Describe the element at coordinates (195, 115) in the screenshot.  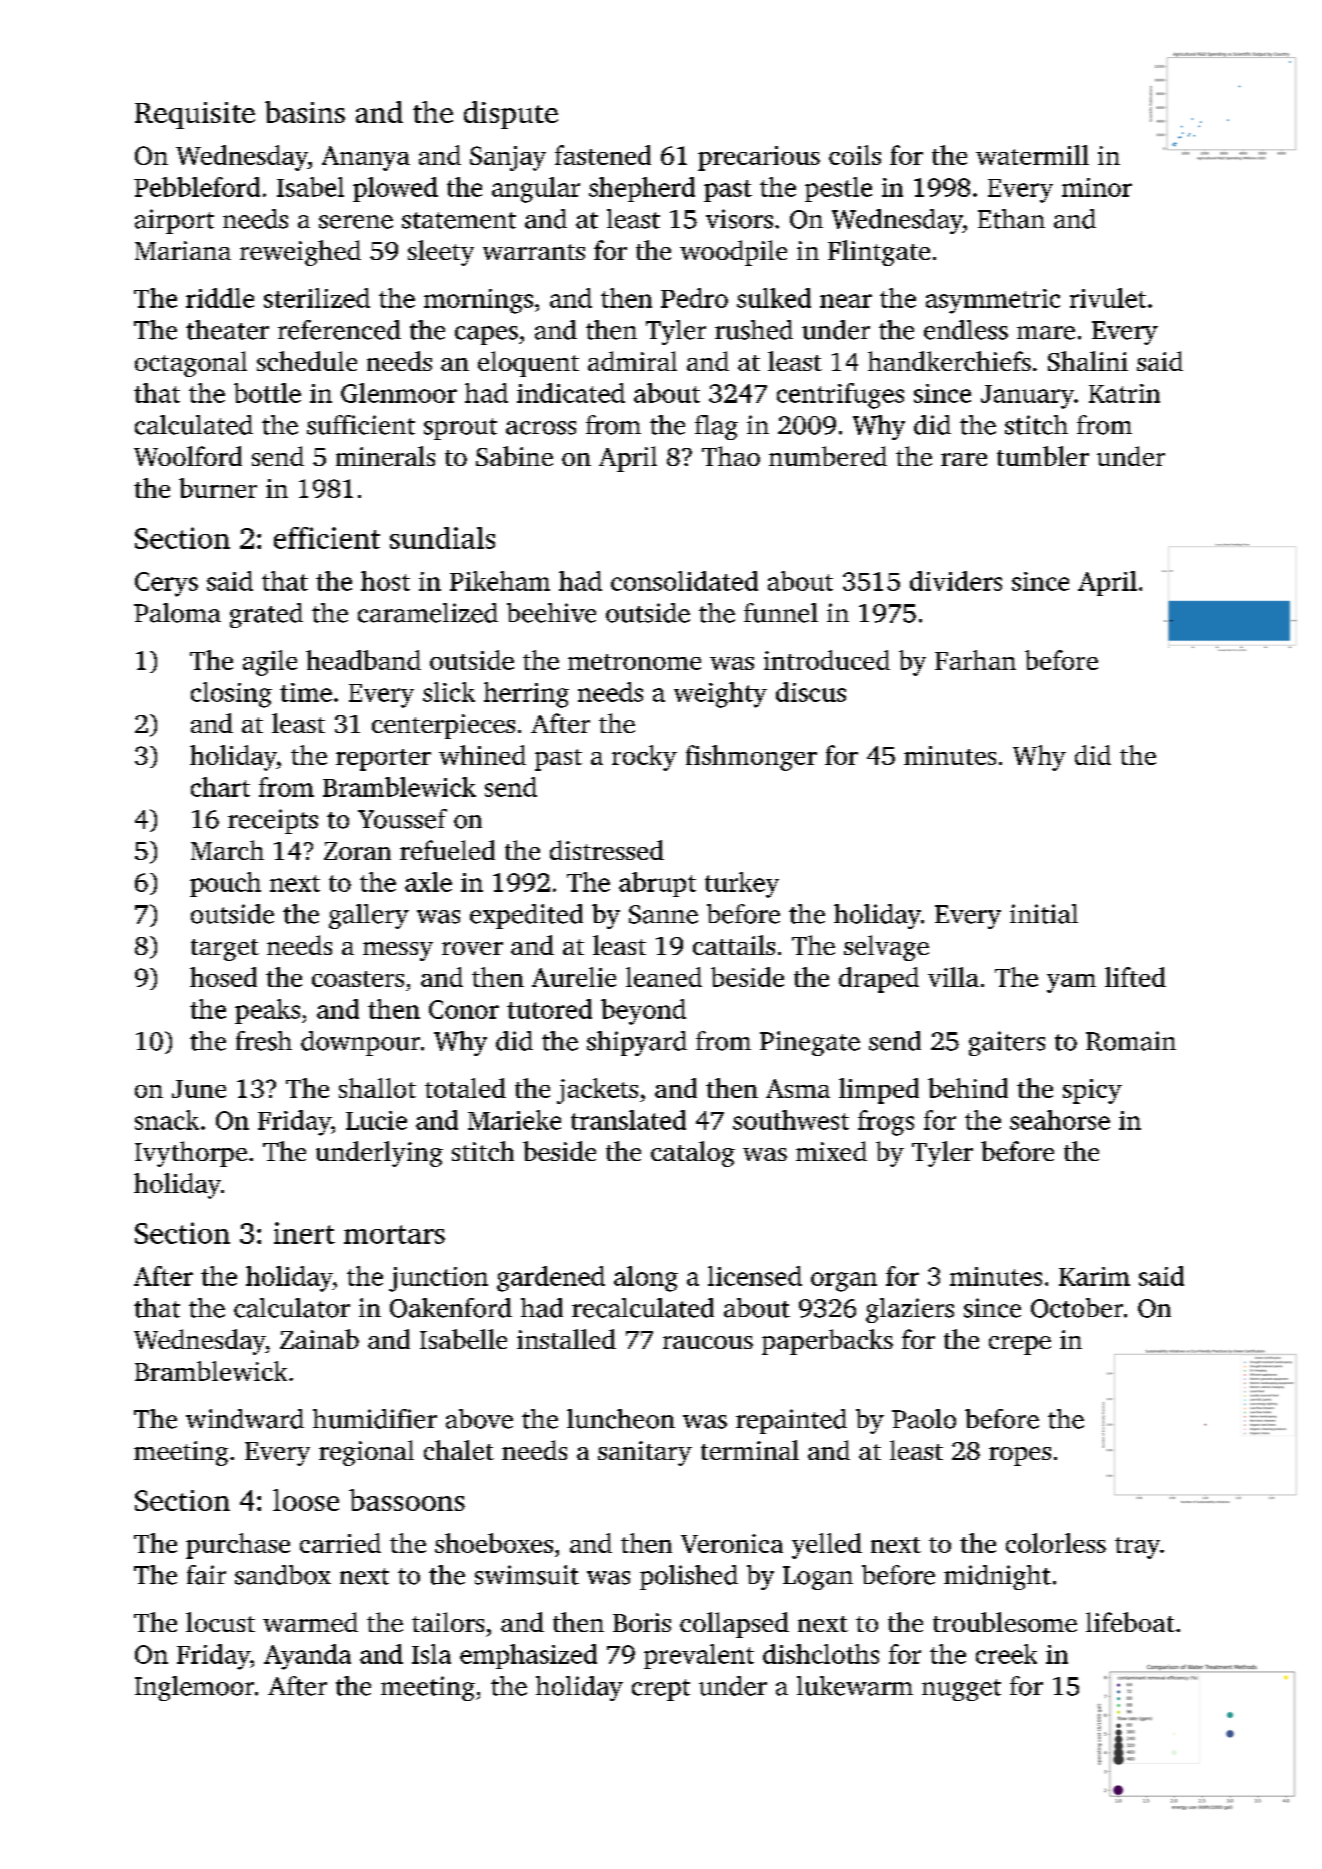
I see `Requisite` at that location.
